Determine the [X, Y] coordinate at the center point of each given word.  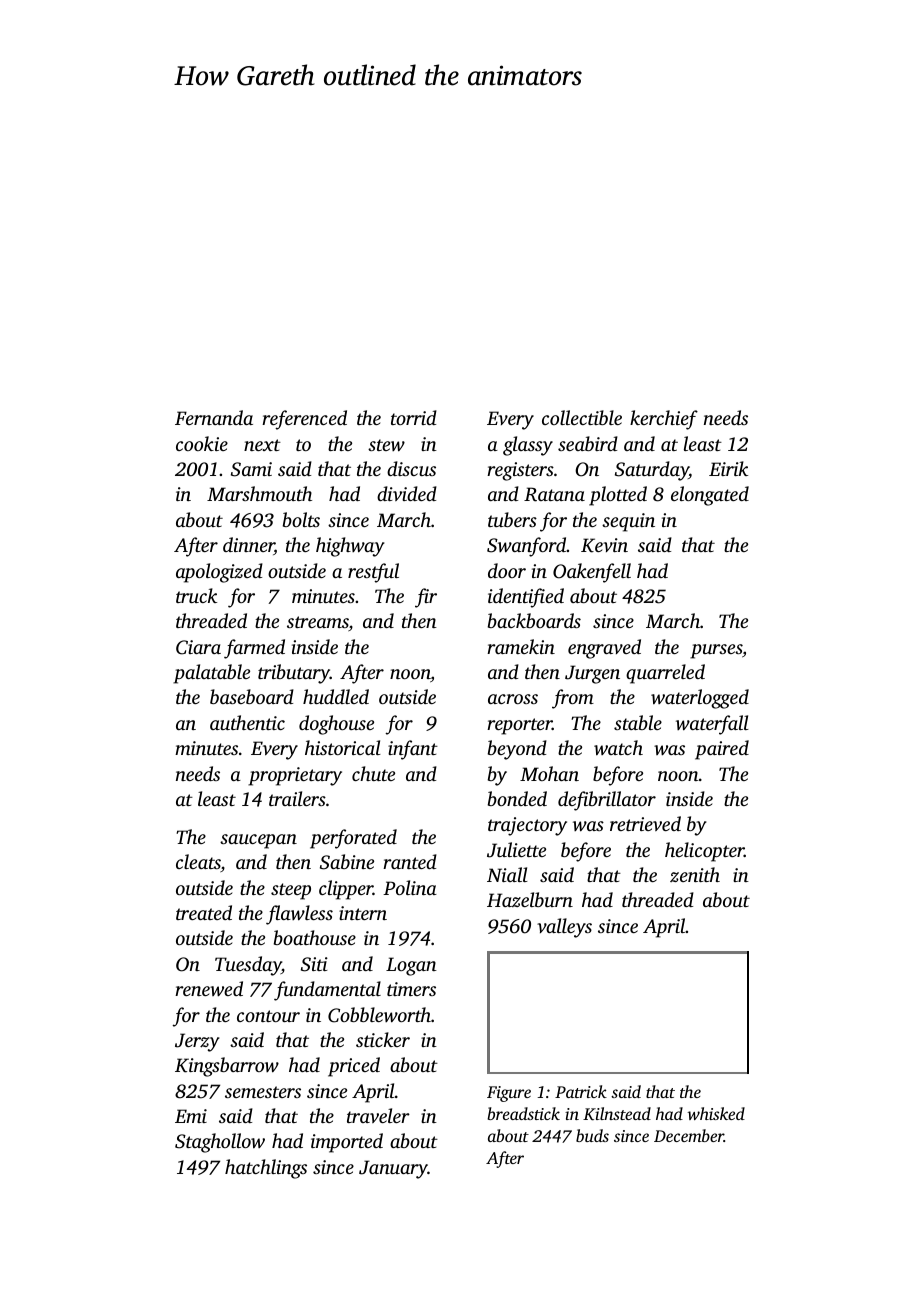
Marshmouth [259, 493]
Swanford [526, 547]
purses [716, 651]
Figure [509, 1094]
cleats [198, 863]
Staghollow [220, 1143]
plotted [618, 496]
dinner [248, 546]
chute [373, 773]
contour [268, 1016]
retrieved [645, 823]
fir [426, 598]
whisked [716, 1113]
